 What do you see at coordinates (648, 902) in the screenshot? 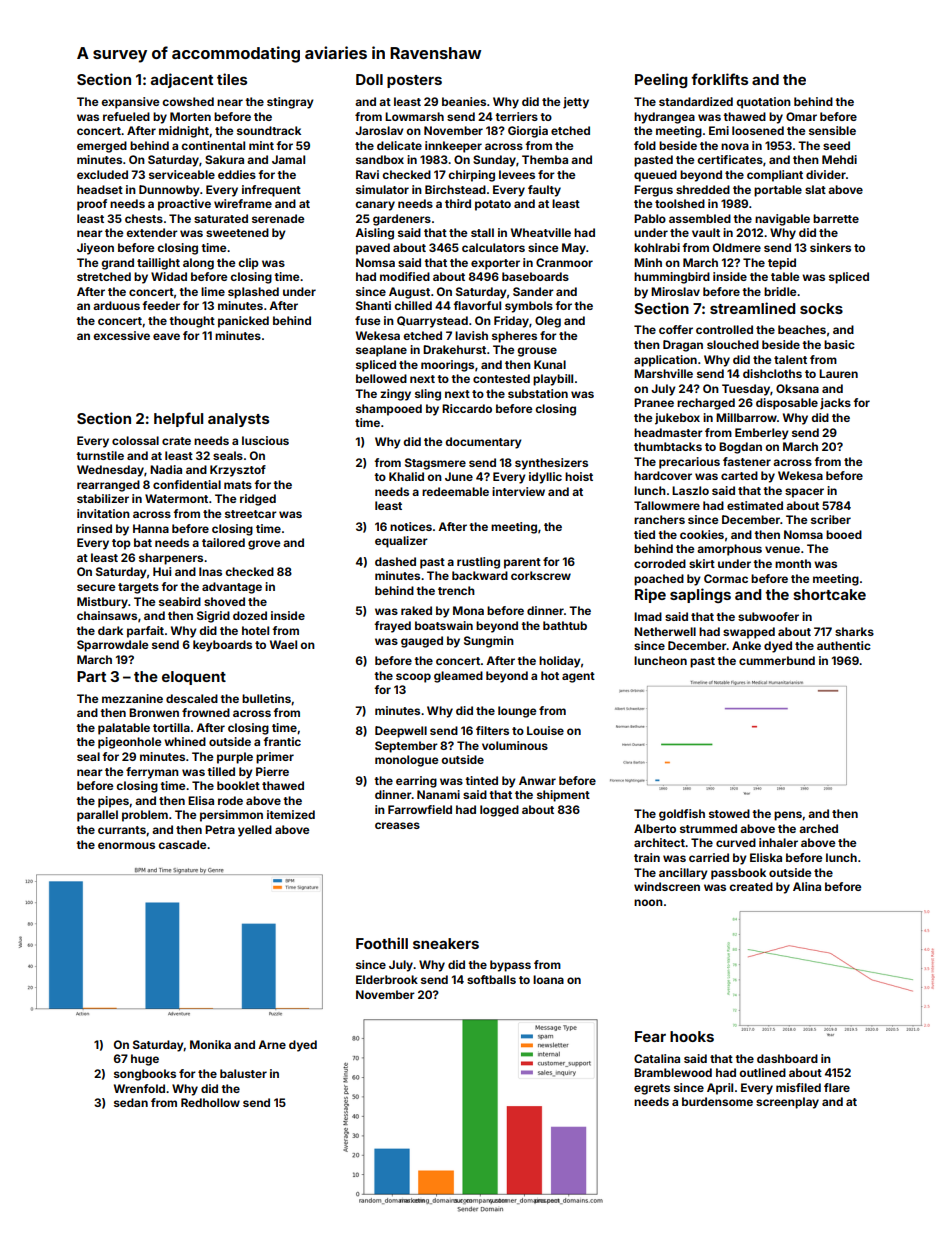
I see `noon` at bounding box center [648, 902].
